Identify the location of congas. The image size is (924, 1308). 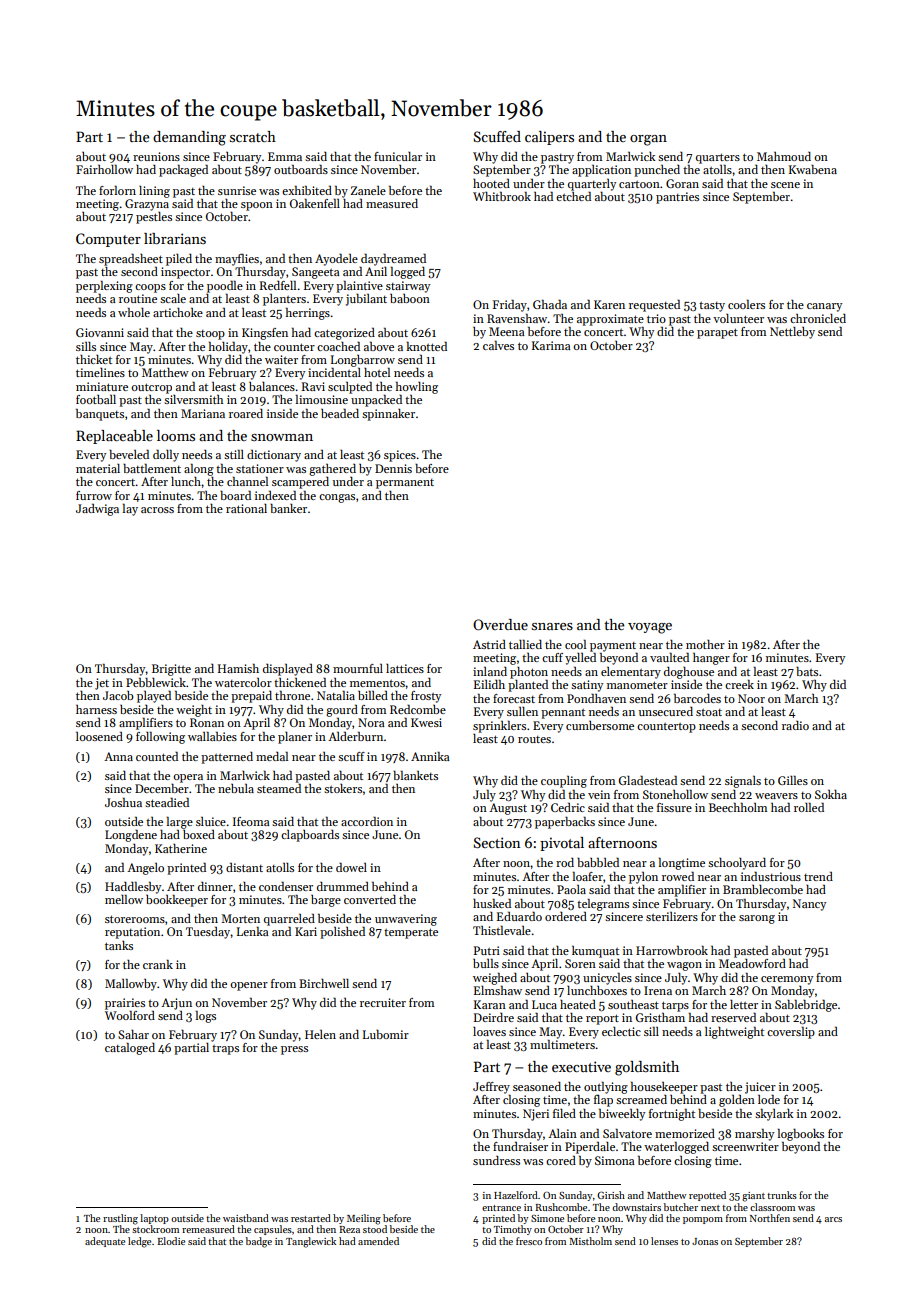
(337, 498).
